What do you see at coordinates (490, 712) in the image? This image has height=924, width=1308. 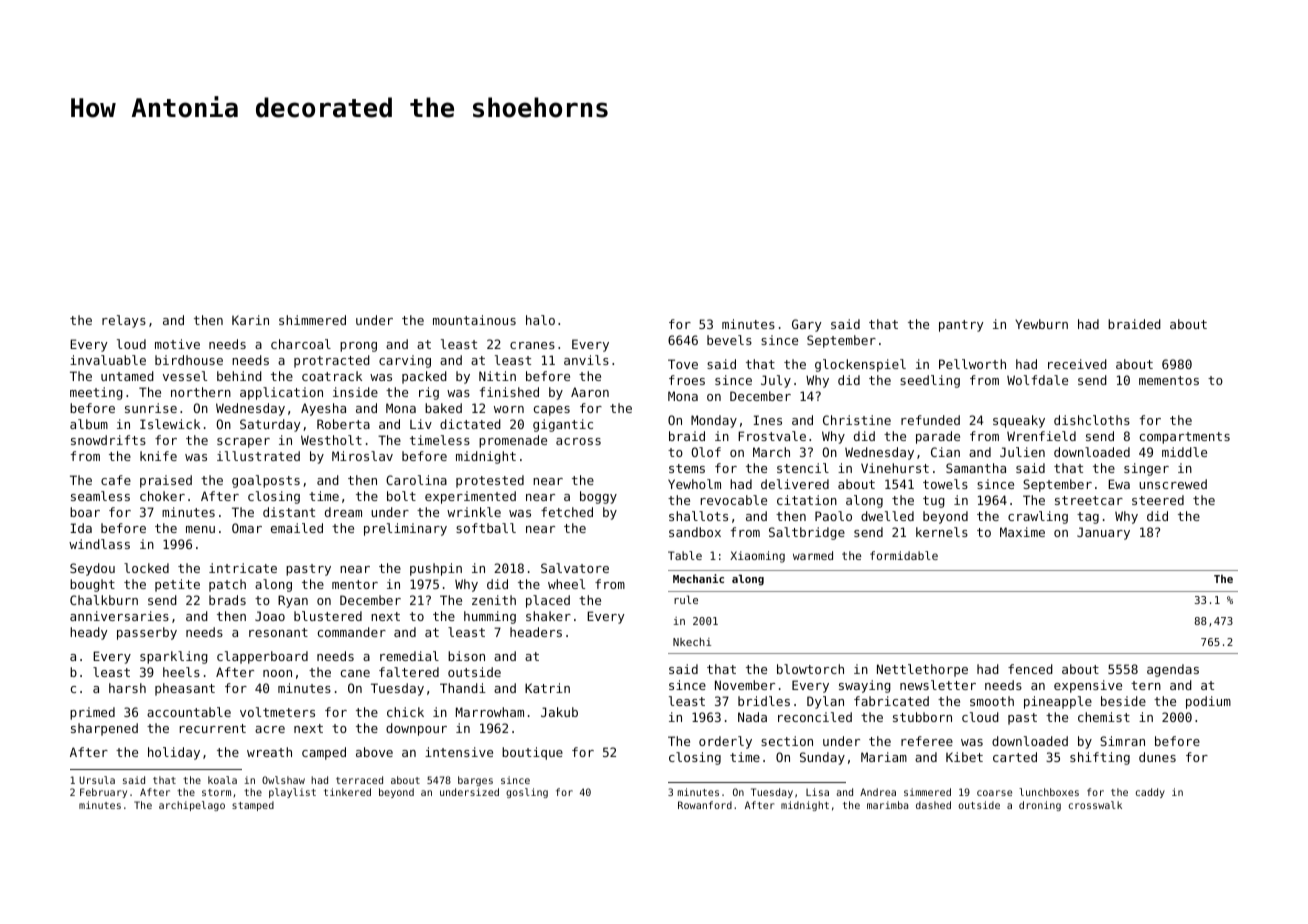 I see `Marrowham` at bounding box center [490, 712].
